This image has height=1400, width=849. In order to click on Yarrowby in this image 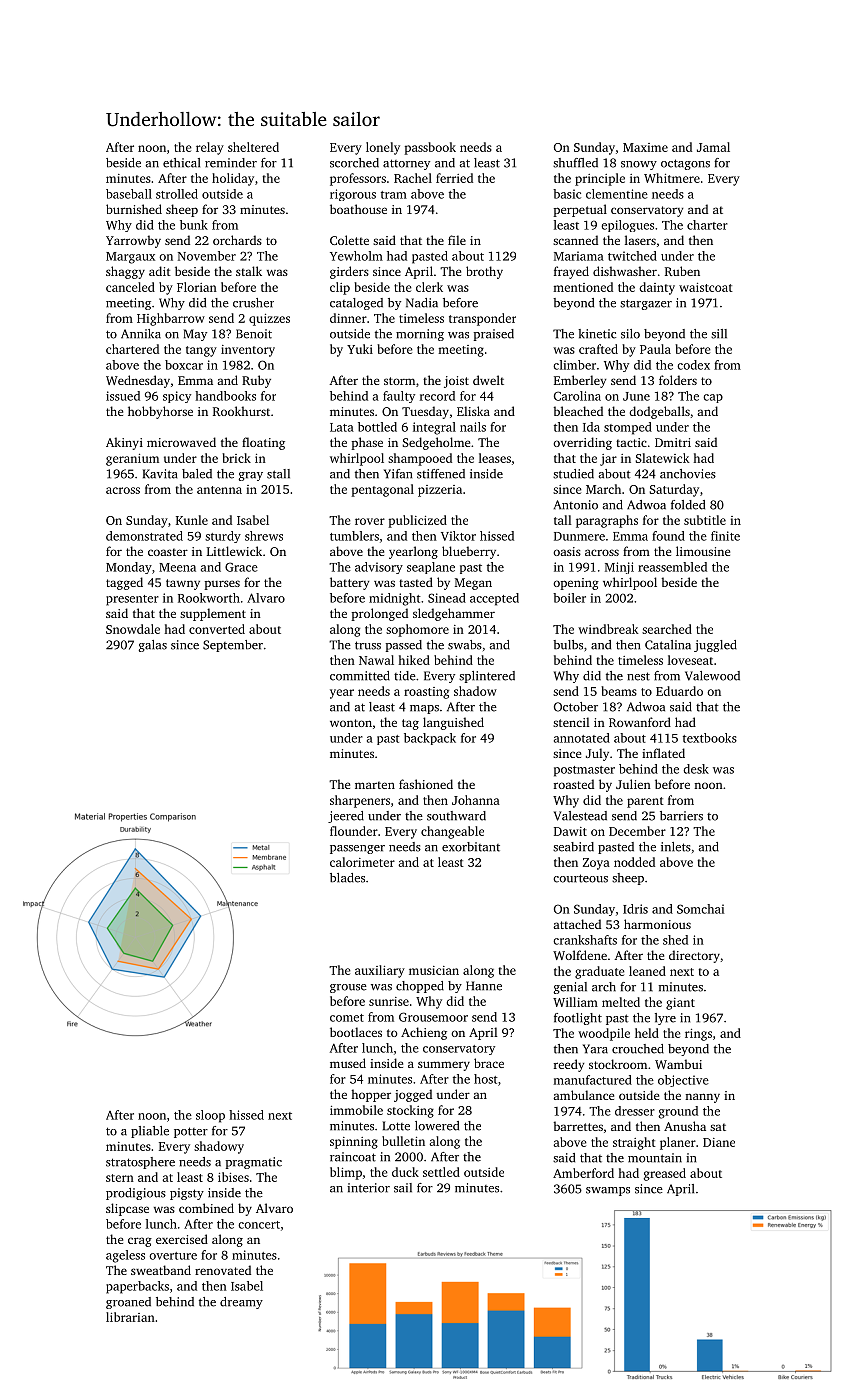, I will do `click(133, 241)`.
